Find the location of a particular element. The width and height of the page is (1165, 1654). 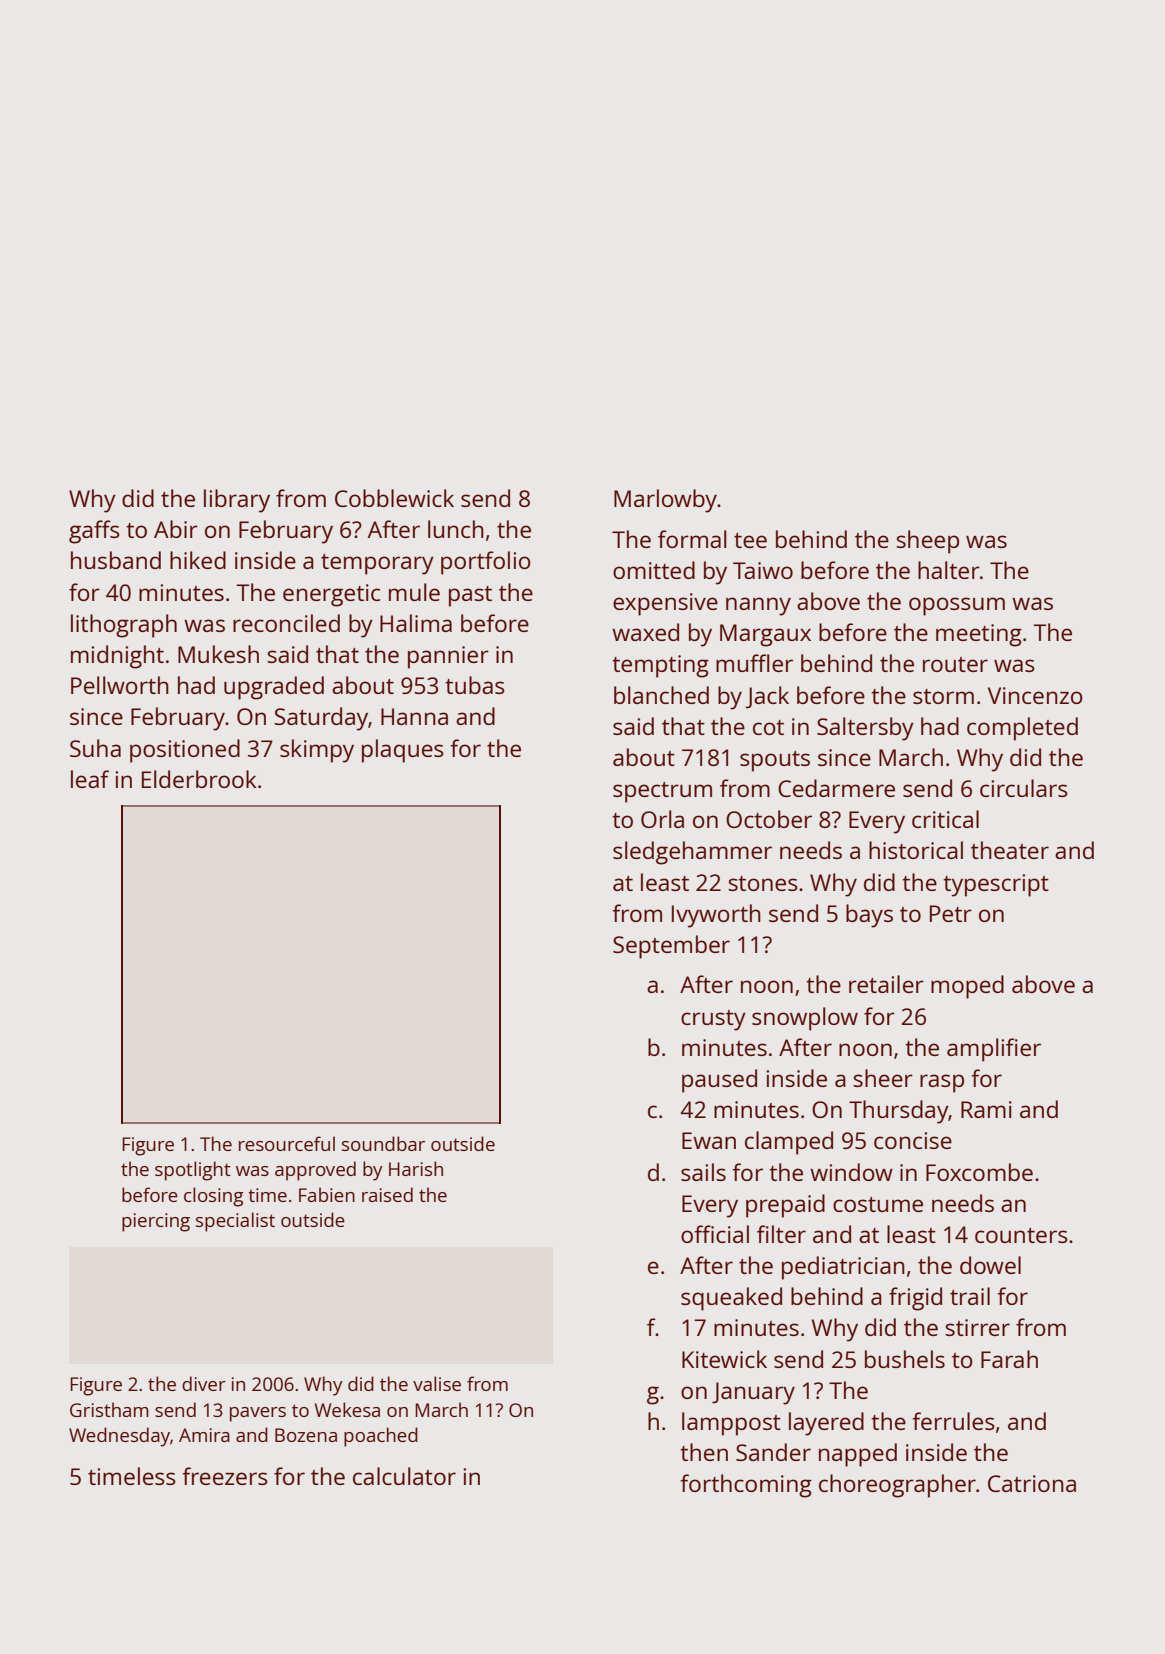

tee is located at coordinates (750, 540).
